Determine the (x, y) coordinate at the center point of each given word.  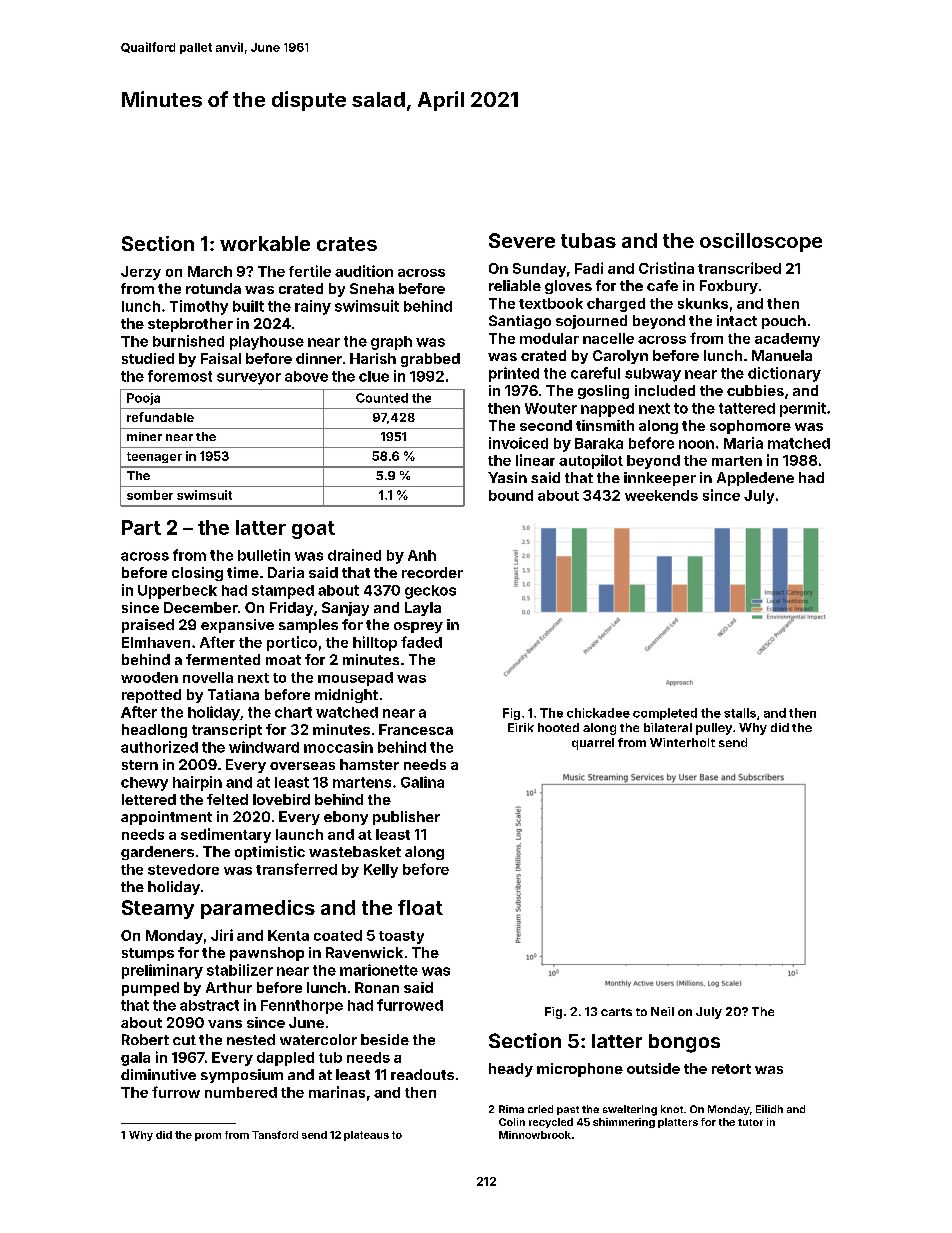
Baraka (599, 443)
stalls (740, 713)
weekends (661, 495)
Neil (662, 1011)
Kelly (381, 871)
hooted (558, 727)
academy (787, 340)
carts (616, 1012)
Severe (522, 240)
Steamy (158, 909)
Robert (145, 1039)
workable (265, 243)
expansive (237, 626)
